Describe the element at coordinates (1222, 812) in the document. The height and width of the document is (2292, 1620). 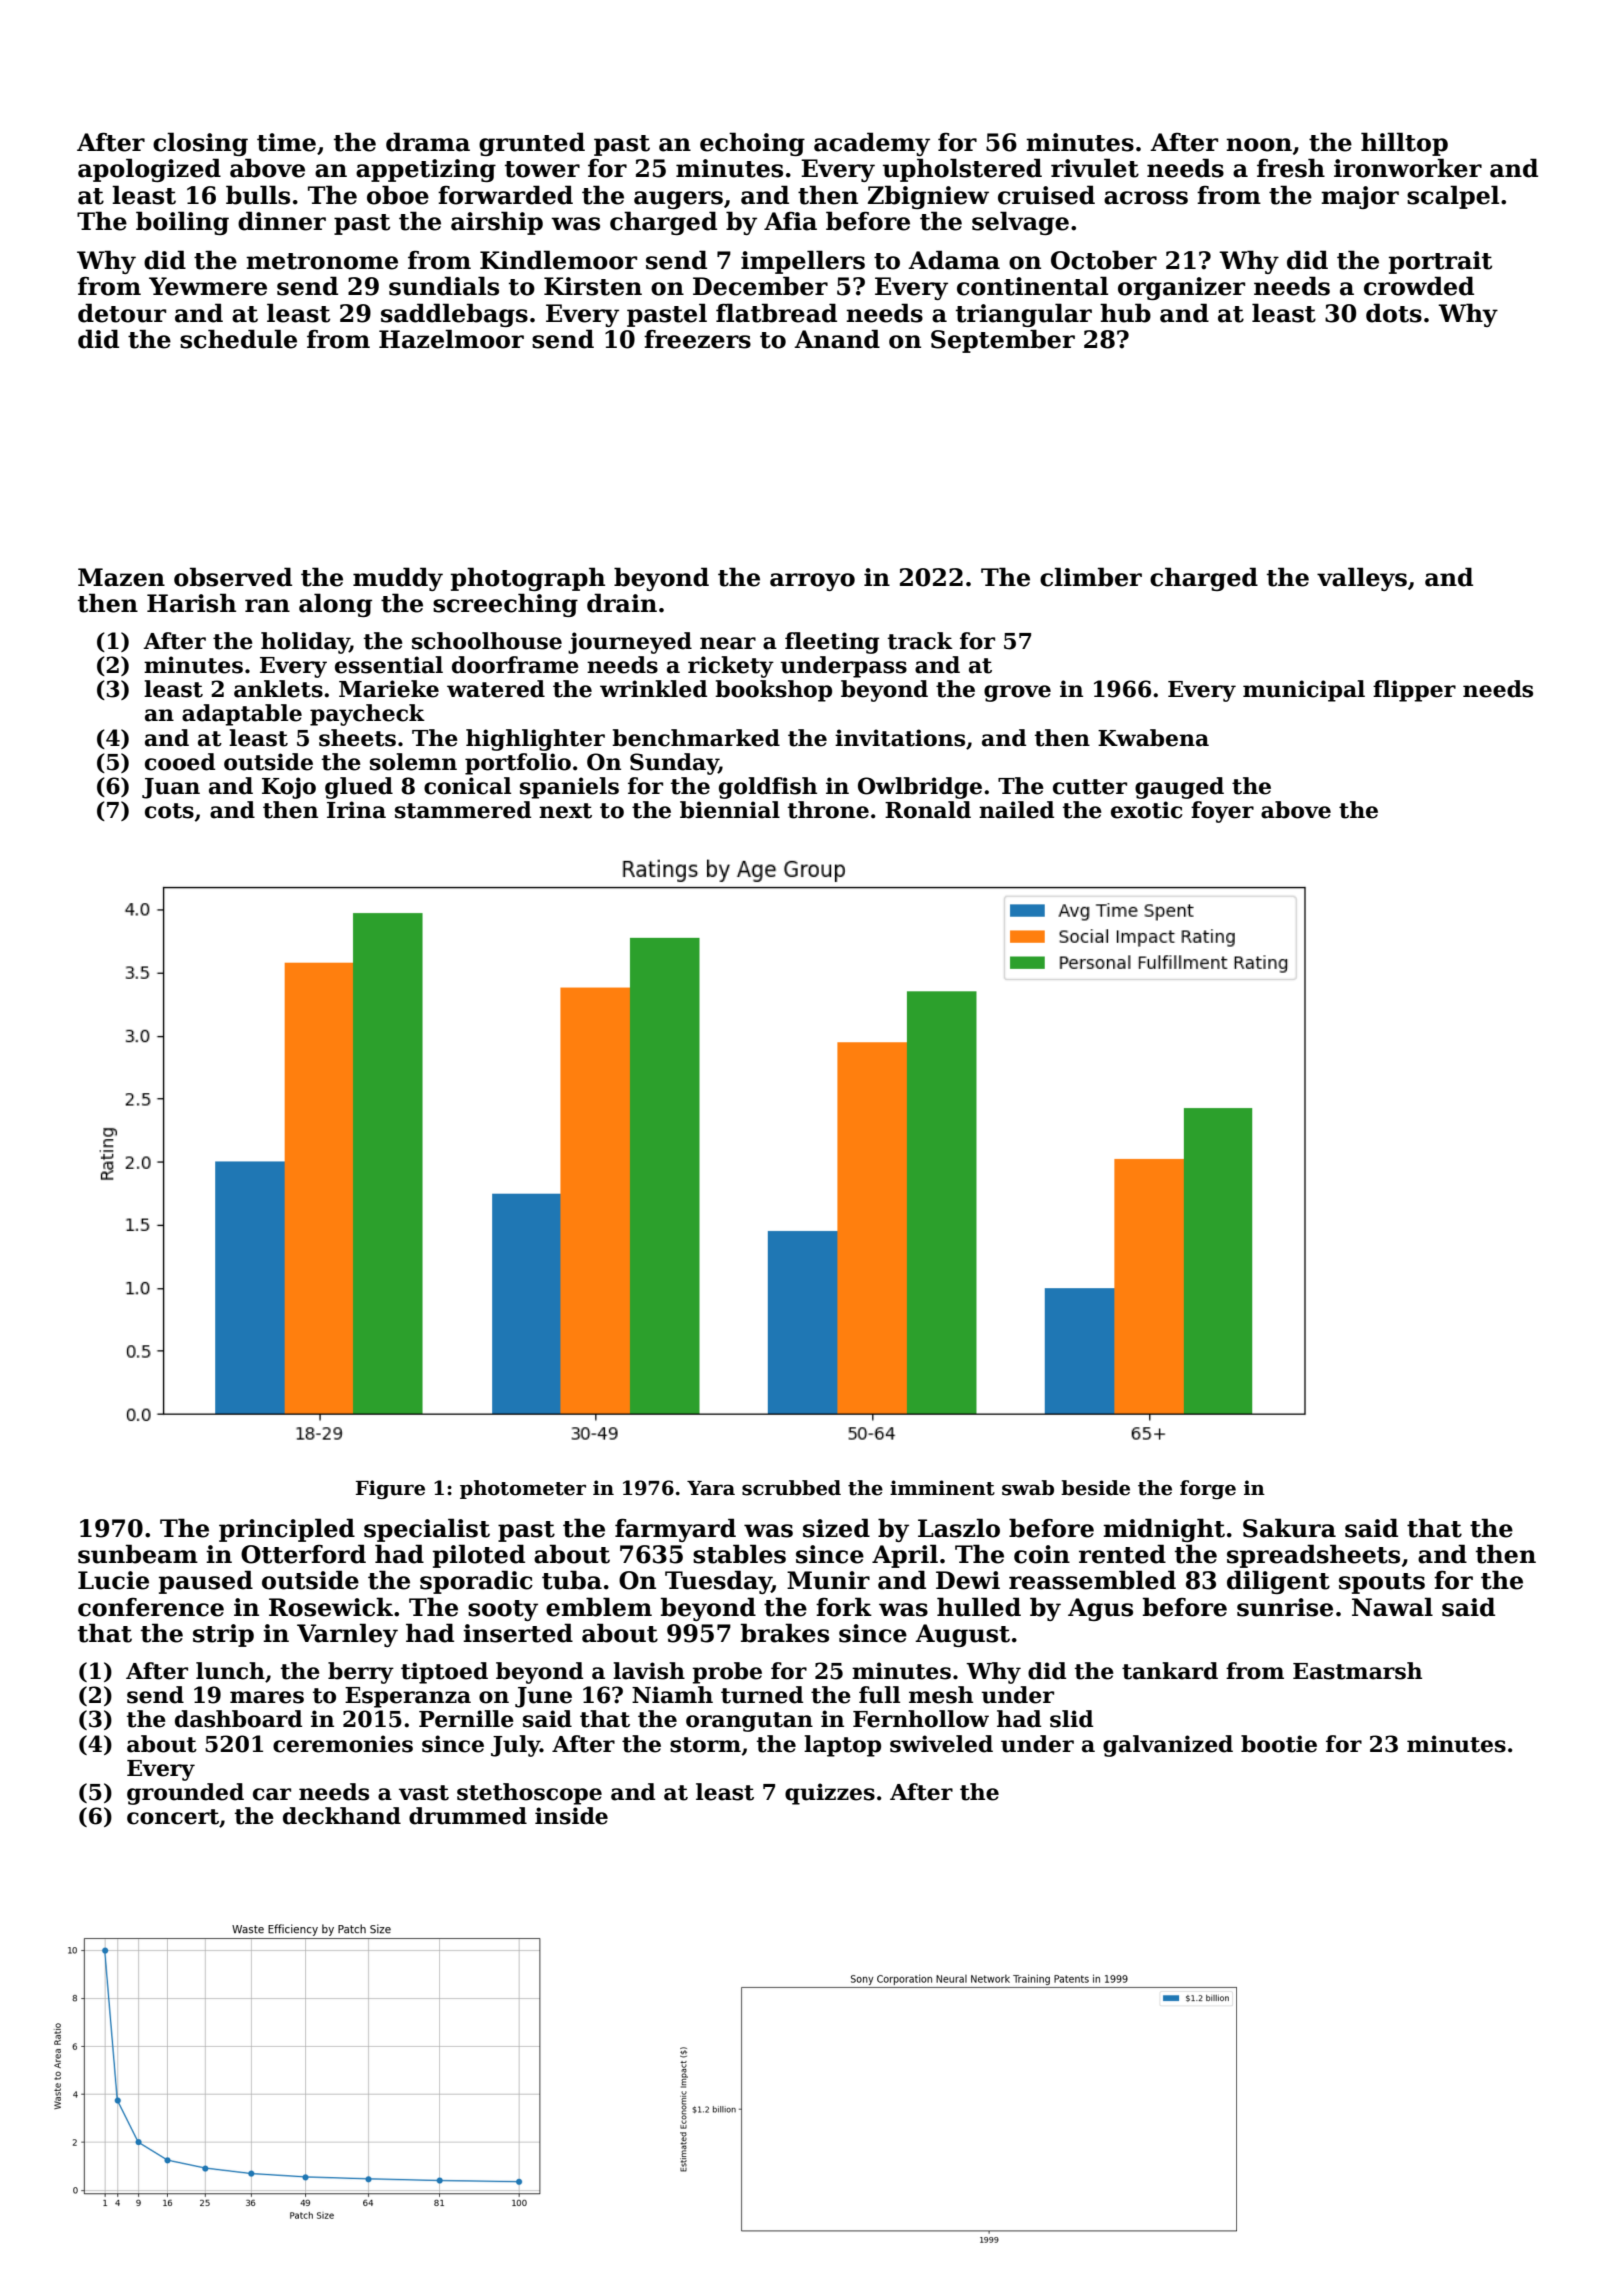
I see `foyer` at that location.
